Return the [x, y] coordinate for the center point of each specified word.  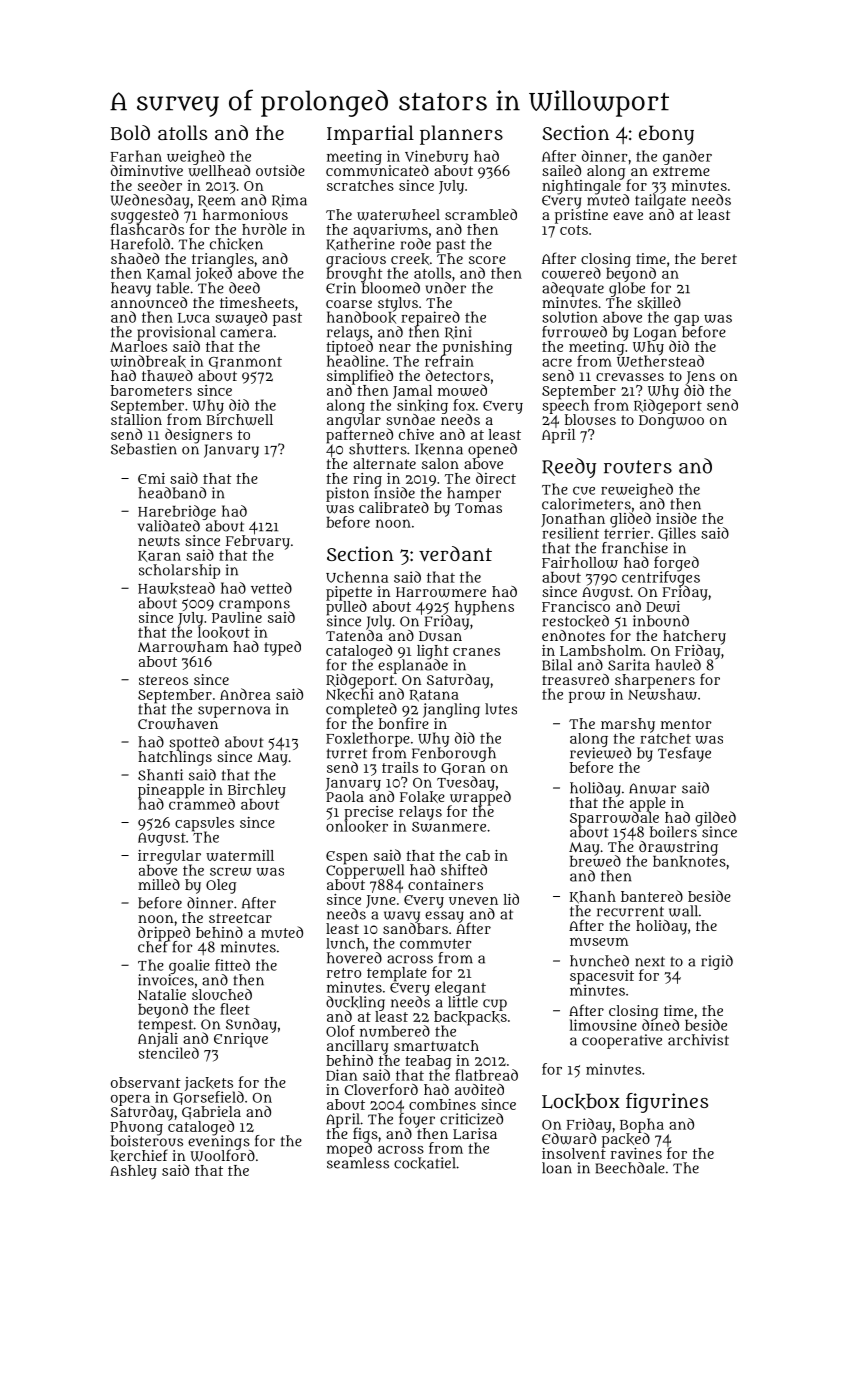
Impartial [370, 135]
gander [687, 157]
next [650, 961]
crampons [254, 606]
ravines [636, 1153]
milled [159, 884]
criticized [471, 1119]
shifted [464, 870]
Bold [130, 132]
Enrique [241, 1040]
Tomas [478, 508]
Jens [700, 378]
